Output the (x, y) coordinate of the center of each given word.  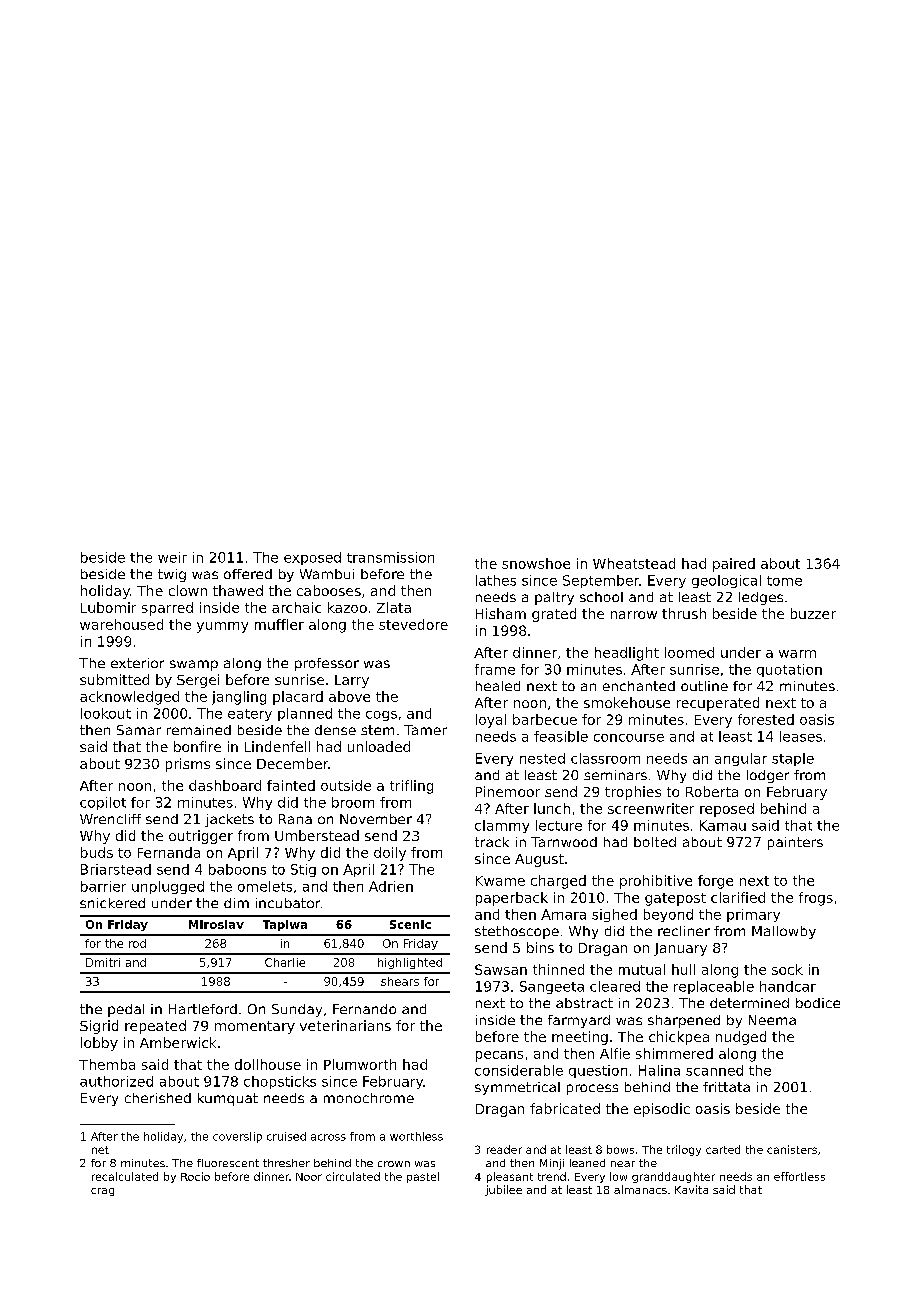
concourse (629, 738)
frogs (816, 899)
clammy (502, 826)
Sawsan (501, 969)
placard (298, 698)
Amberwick (178, 1042)
